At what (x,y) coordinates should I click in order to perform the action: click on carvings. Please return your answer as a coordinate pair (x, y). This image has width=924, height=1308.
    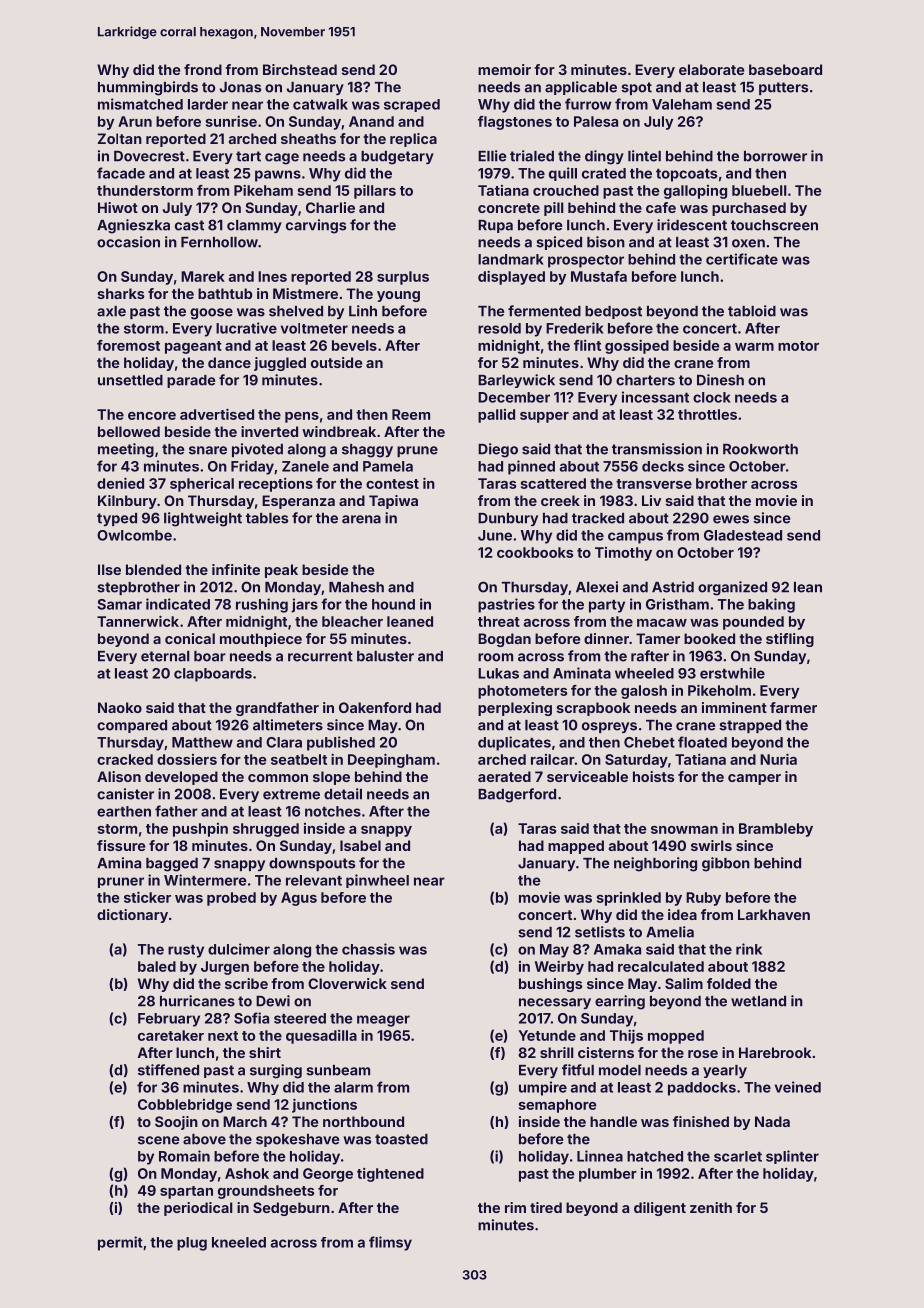
    Looking at the image, I should click on (316, 226).
